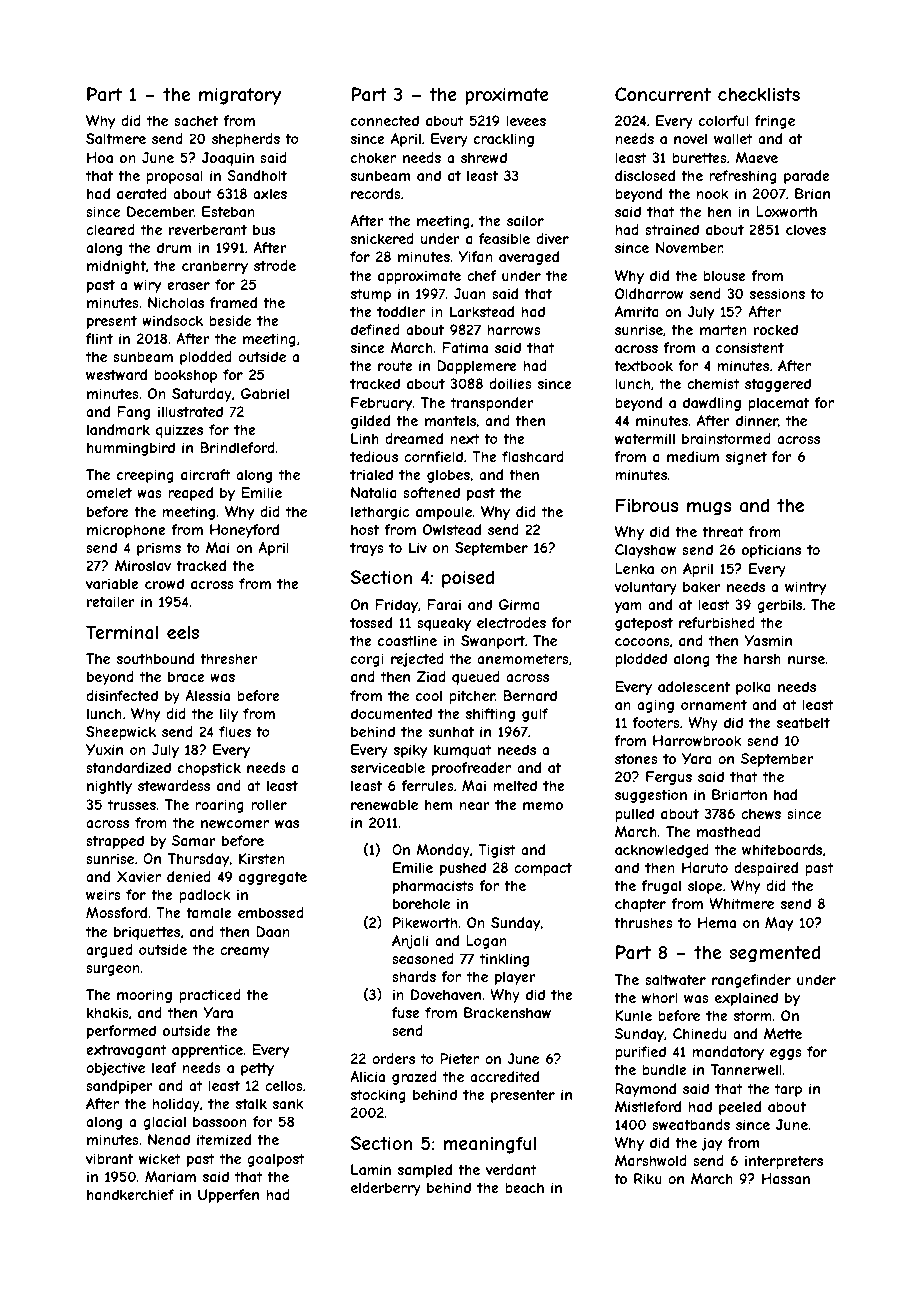 The width and height of the screenshot is (924, 1308). I want to click on connected, so click(385, 120).
